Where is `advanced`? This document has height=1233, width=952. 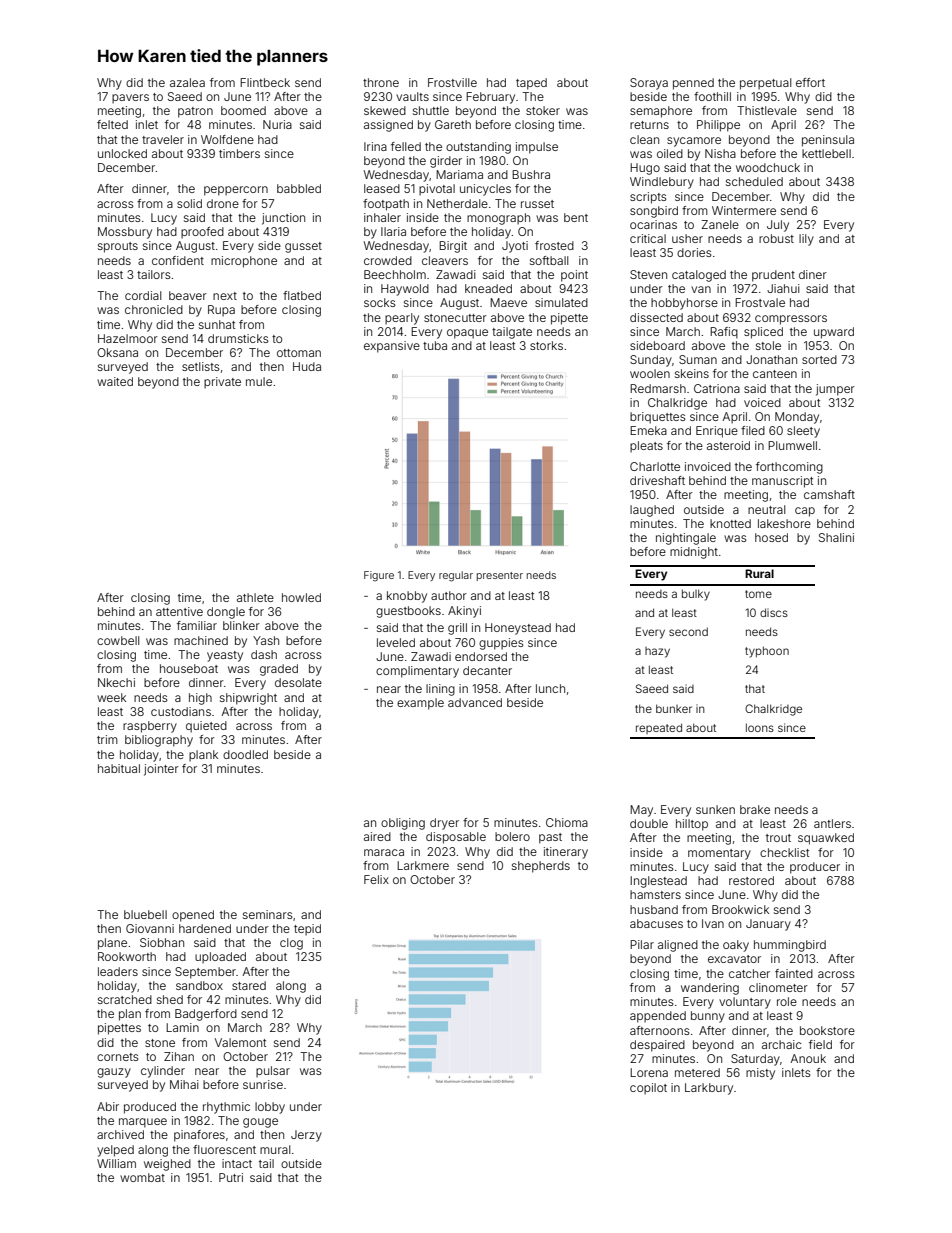
advanced is located at coordinates (475, 702).
